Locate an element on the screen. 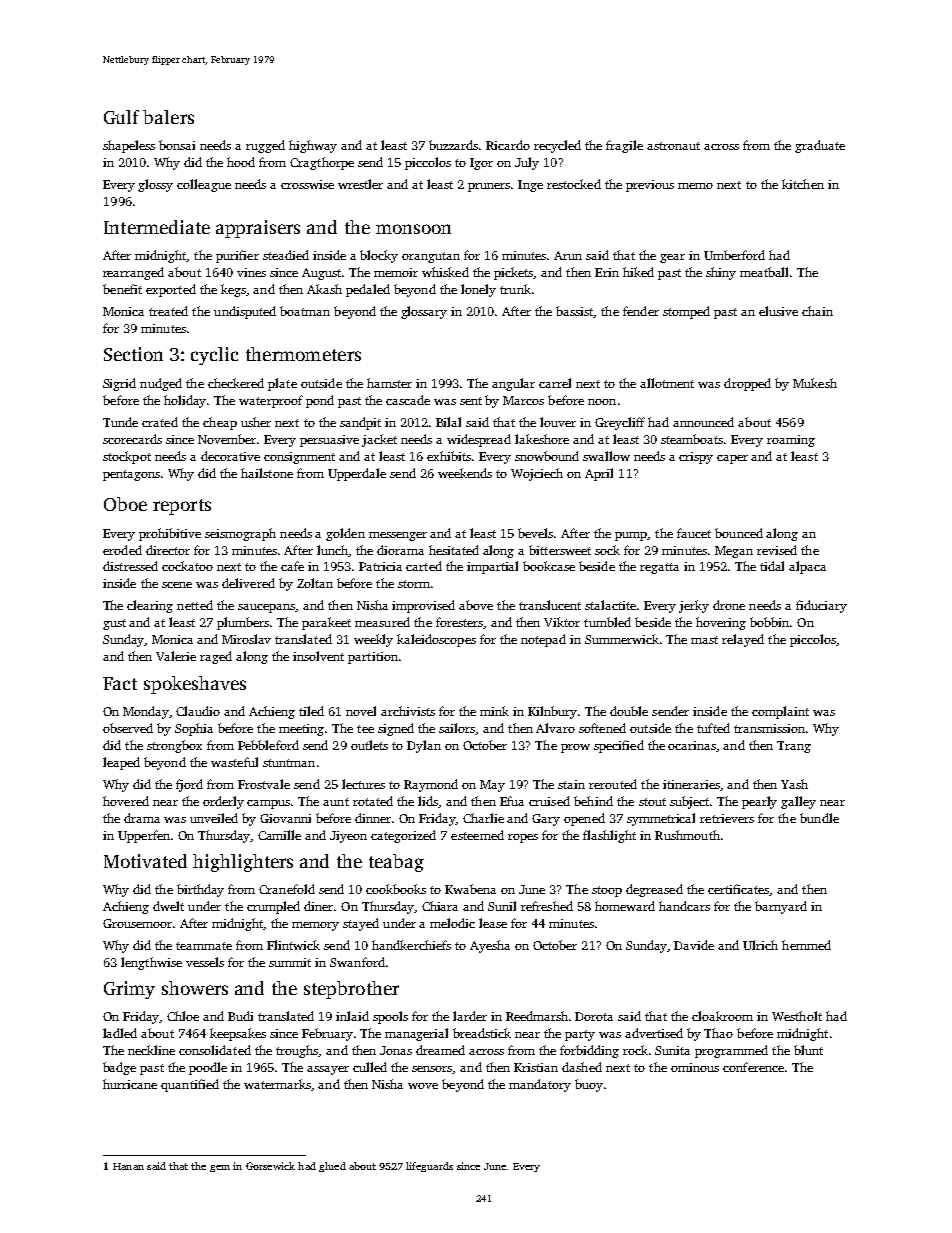 The height and width of the screenshot is (1233, 952). balers is located at coordinates (168, 117).
